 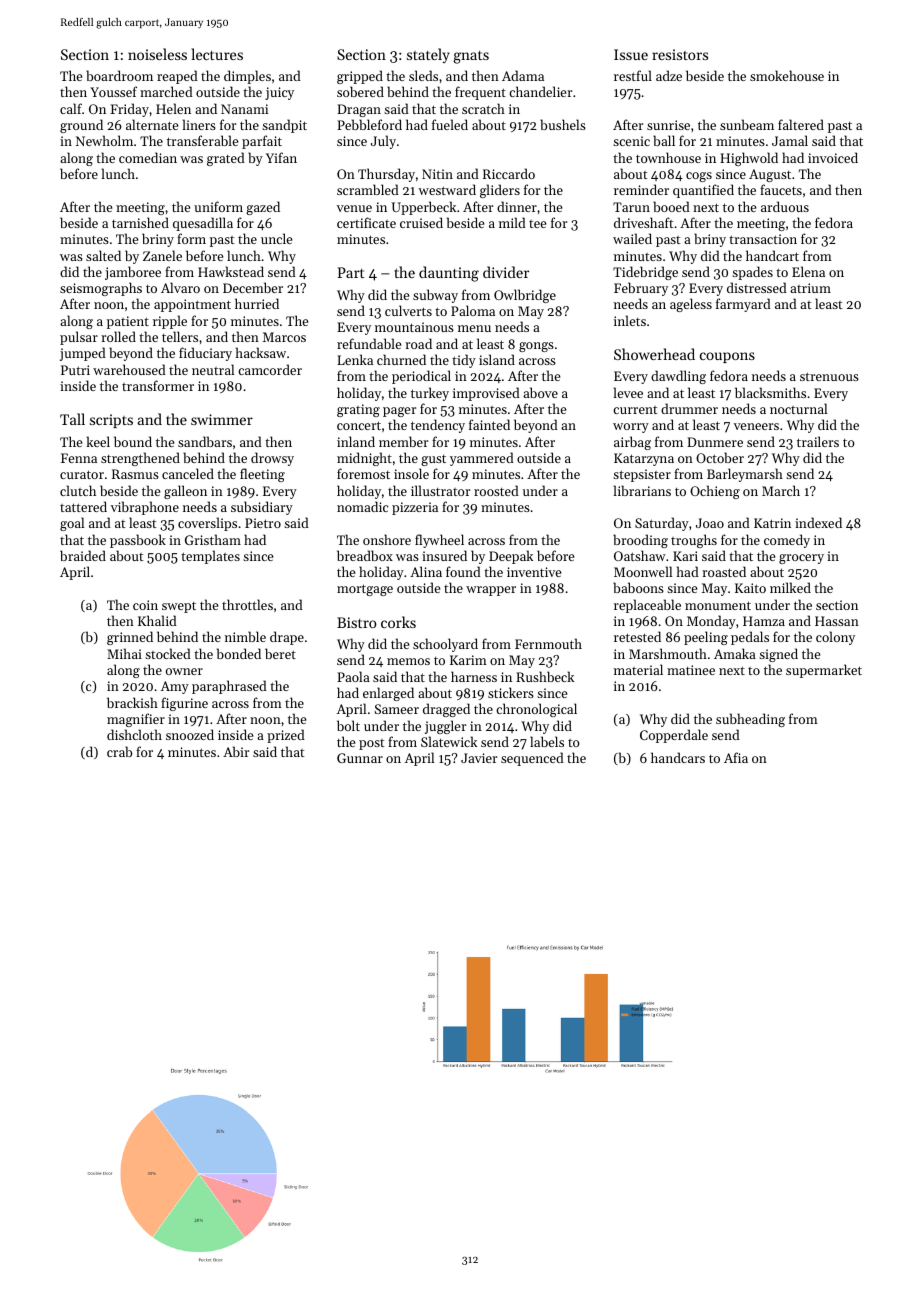 What do you see at coordinates (188, 473) in the screenshot?
I see `canceled` at bounding box center [188, 473].
